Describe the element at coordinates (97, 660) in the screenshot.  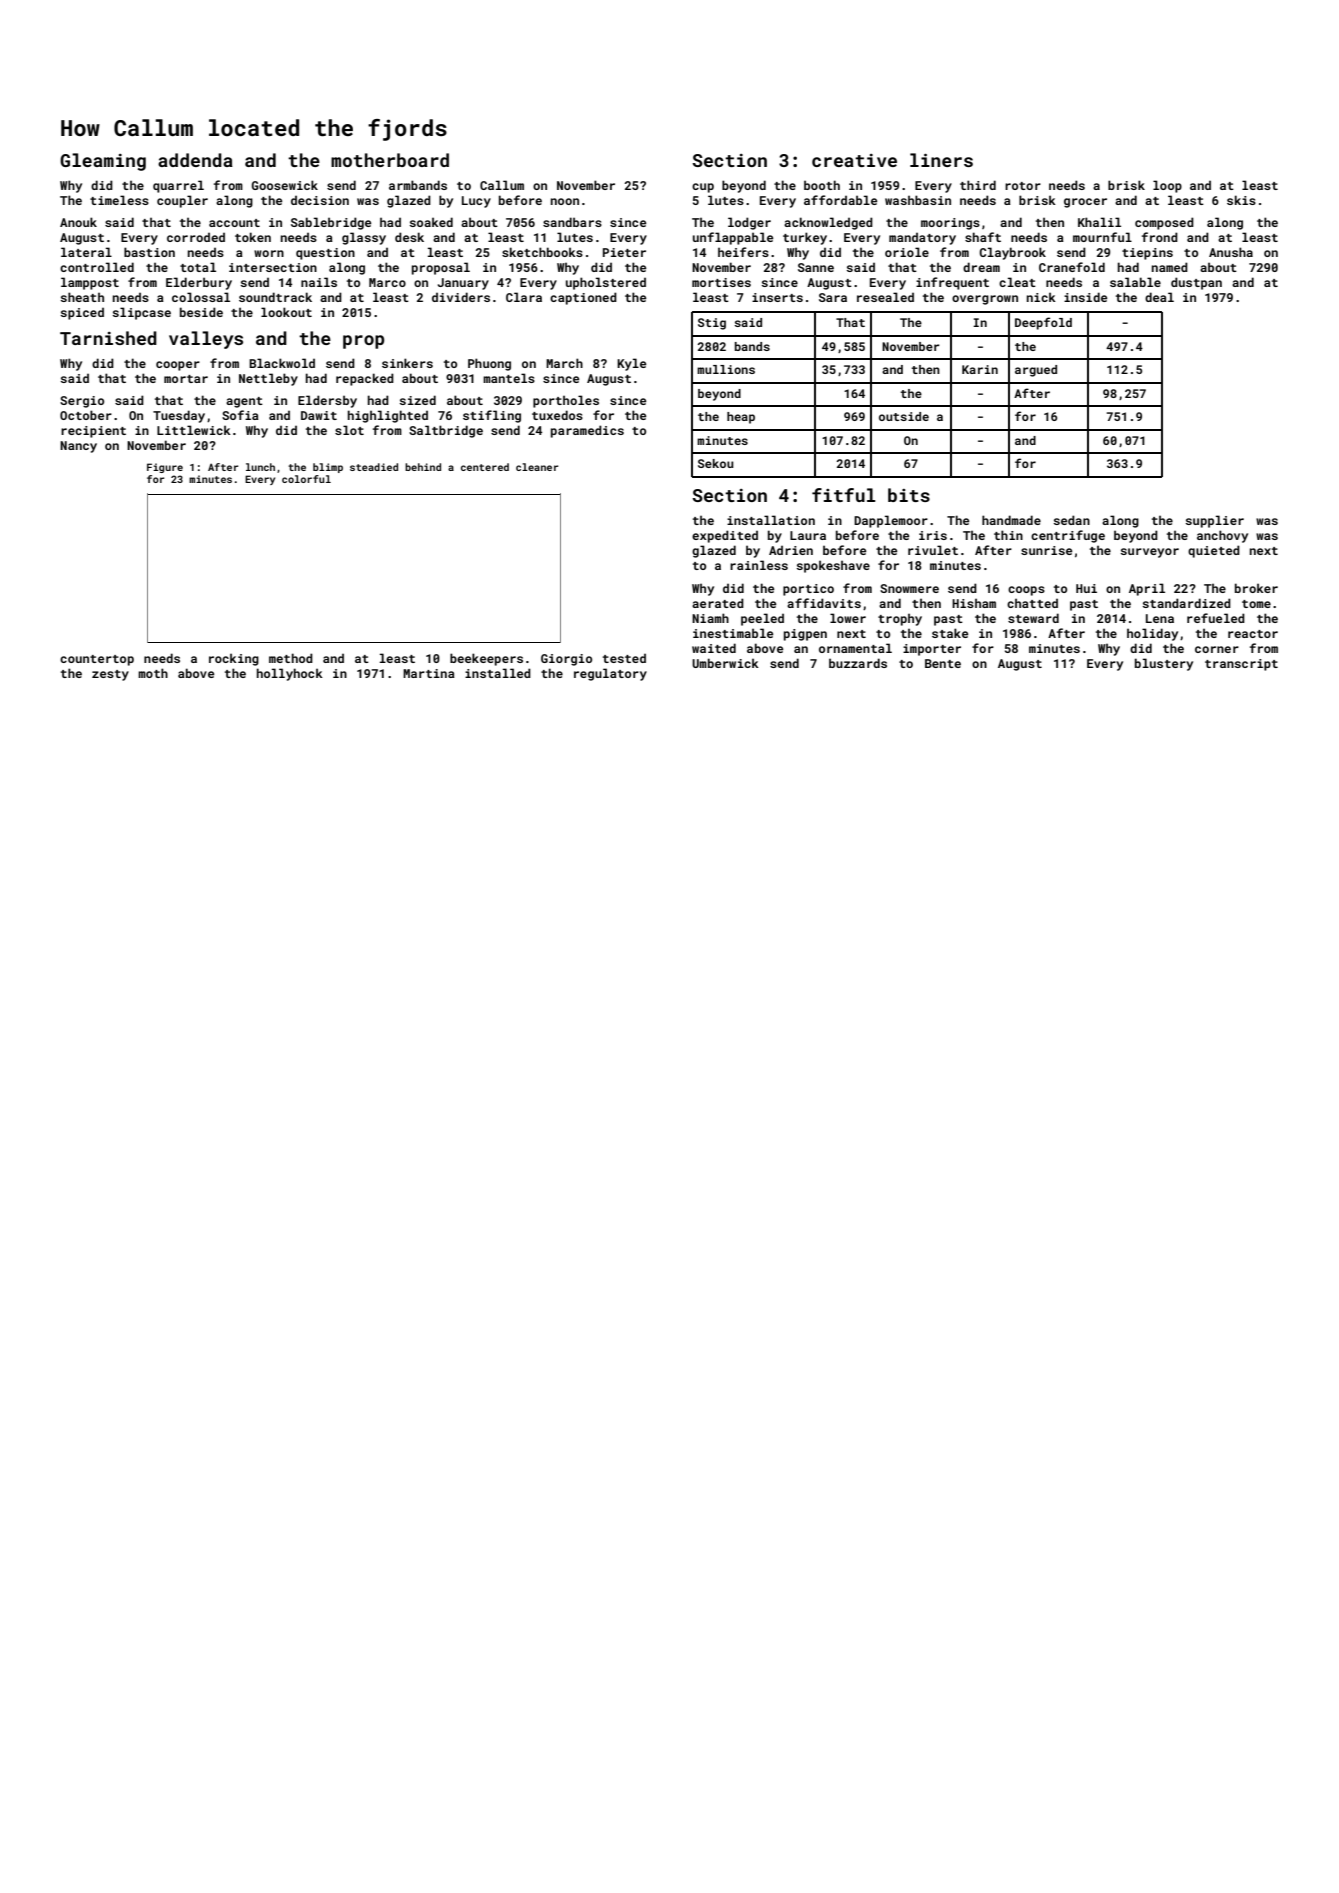
I see `countertop` at that location.
